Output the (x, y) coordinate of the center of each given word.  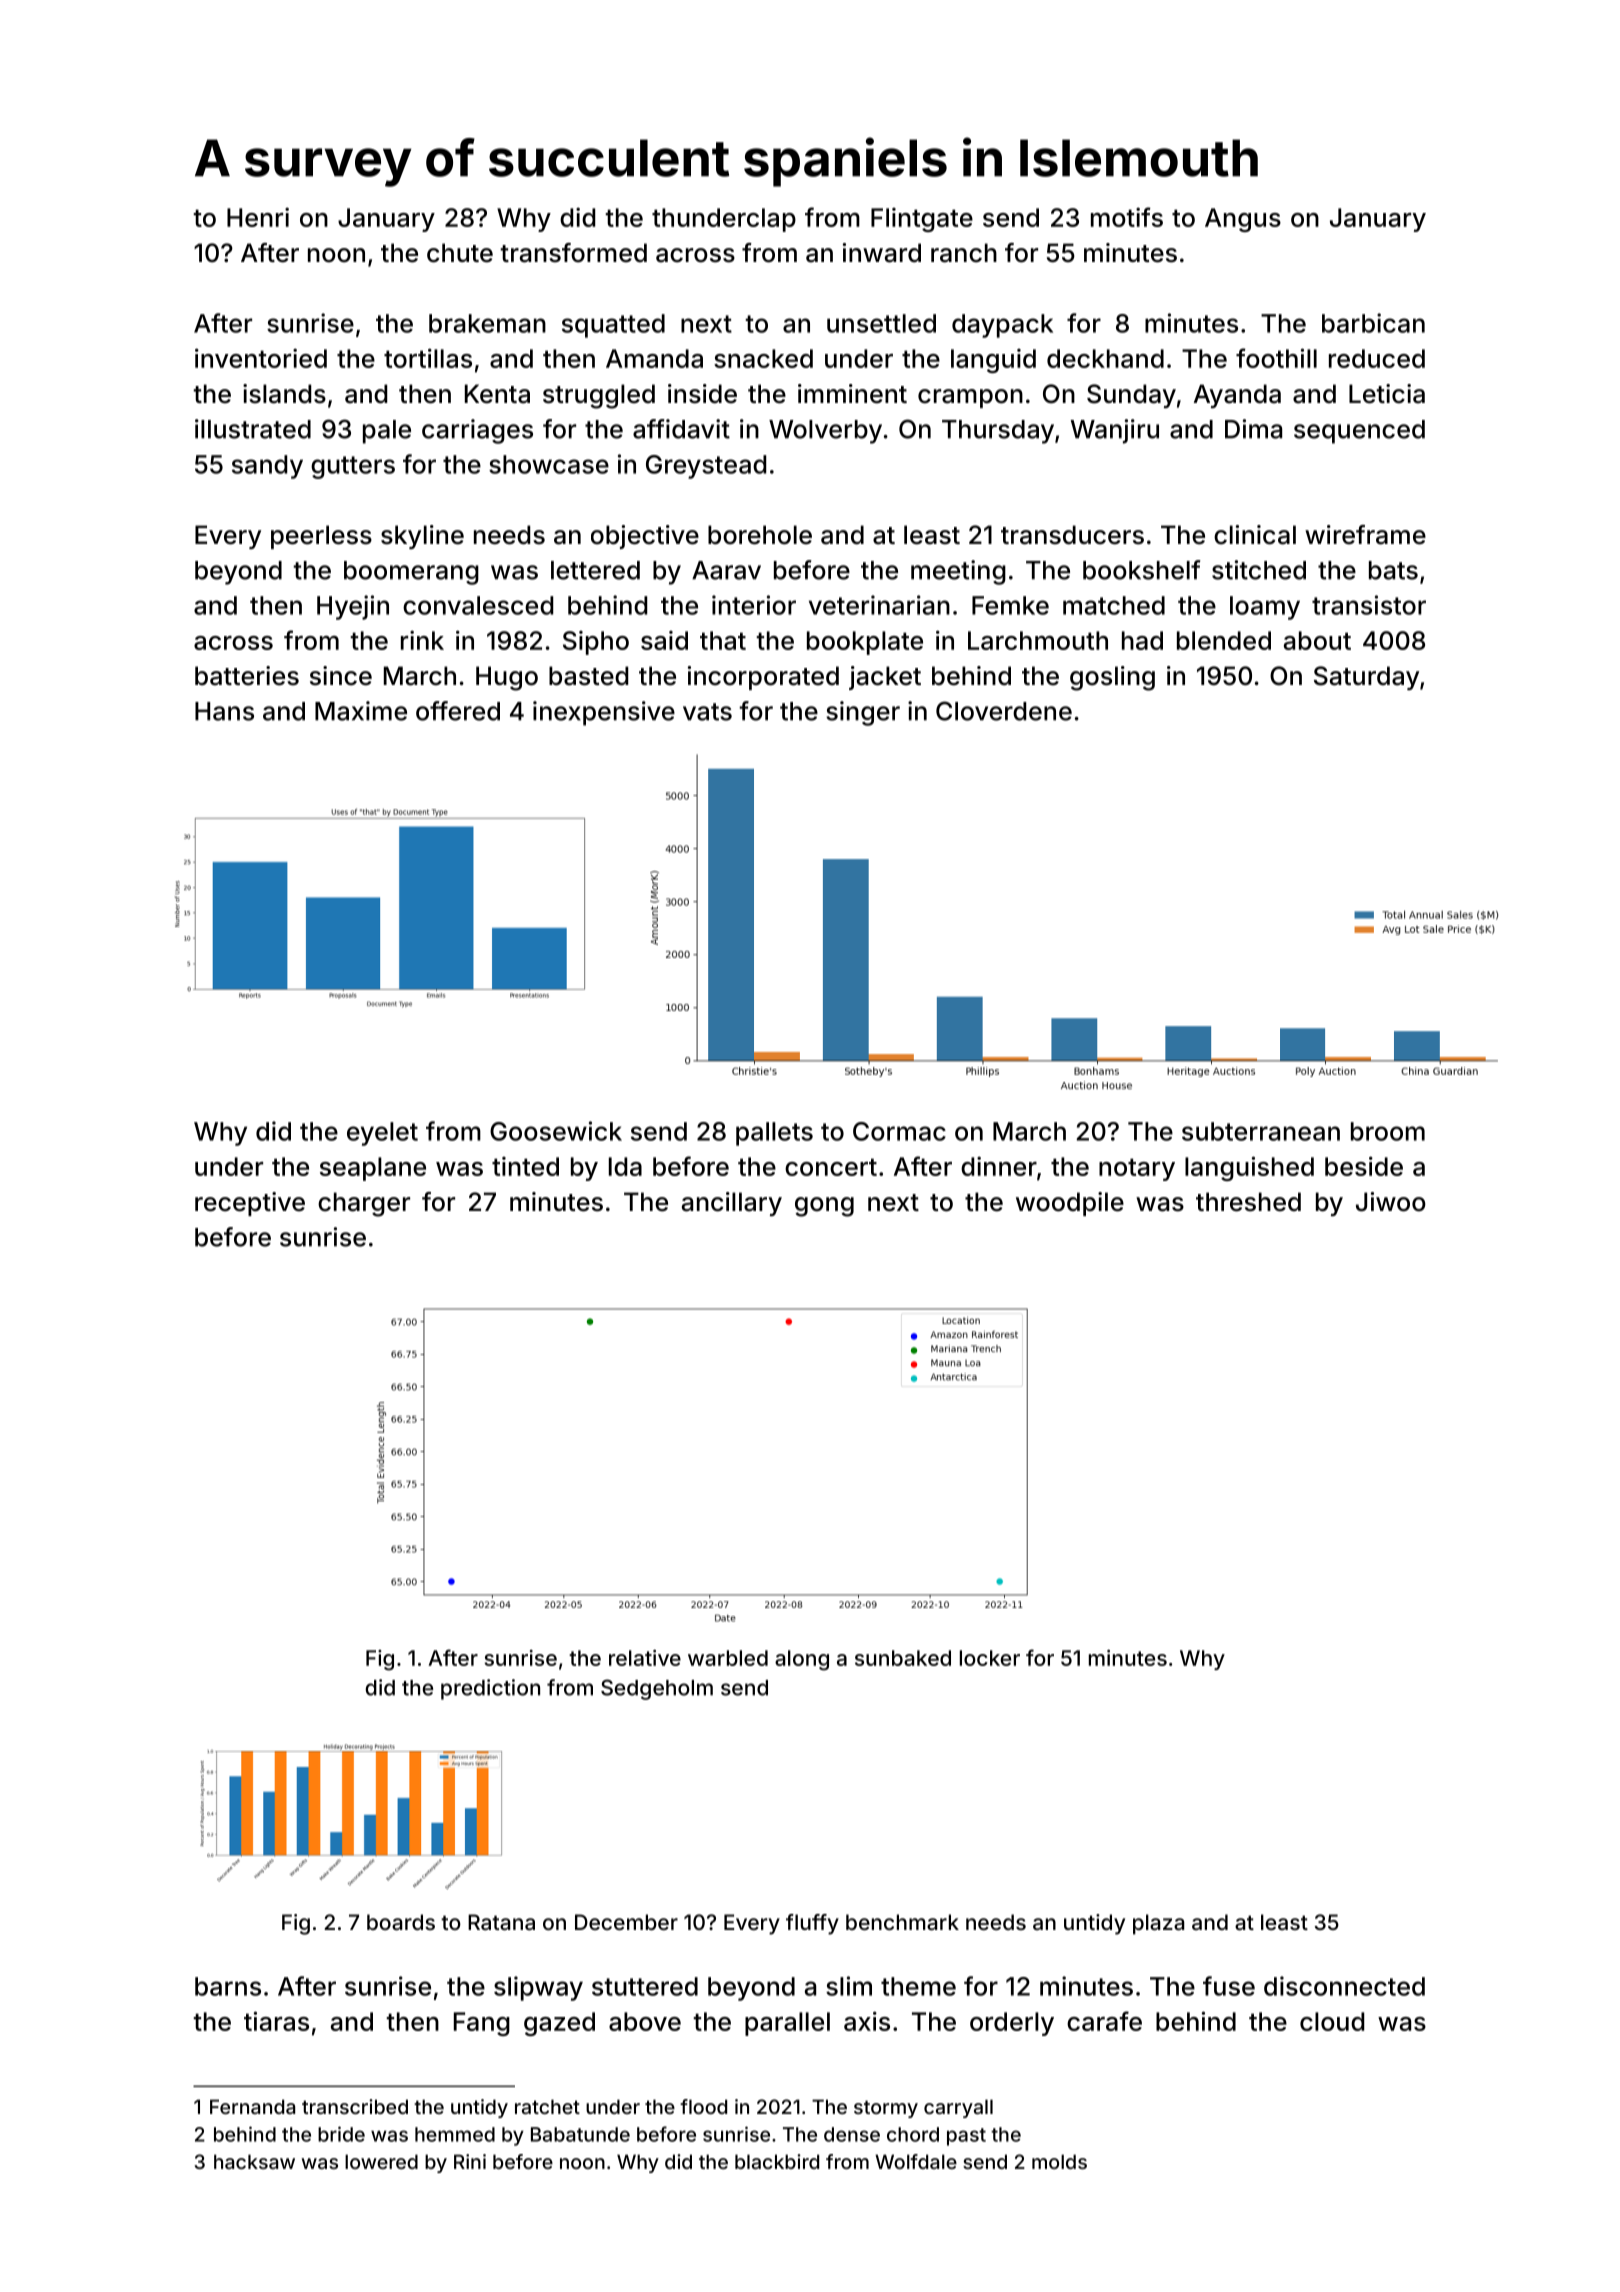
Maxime (361, 711)
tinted (525, 1166)
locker (990, 1658)
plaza (1158, 1924)
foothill (1276, 358)
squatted (613, 326)
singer (863, 713)
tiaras (276, 2021)
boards (401, 1922)
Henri (258, 217)
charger (364, 1204)
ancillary (732, 1204)
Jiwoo (1391, 1202)
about (1317, 640)
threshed (1248, 1202)
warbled (728, 1658)
